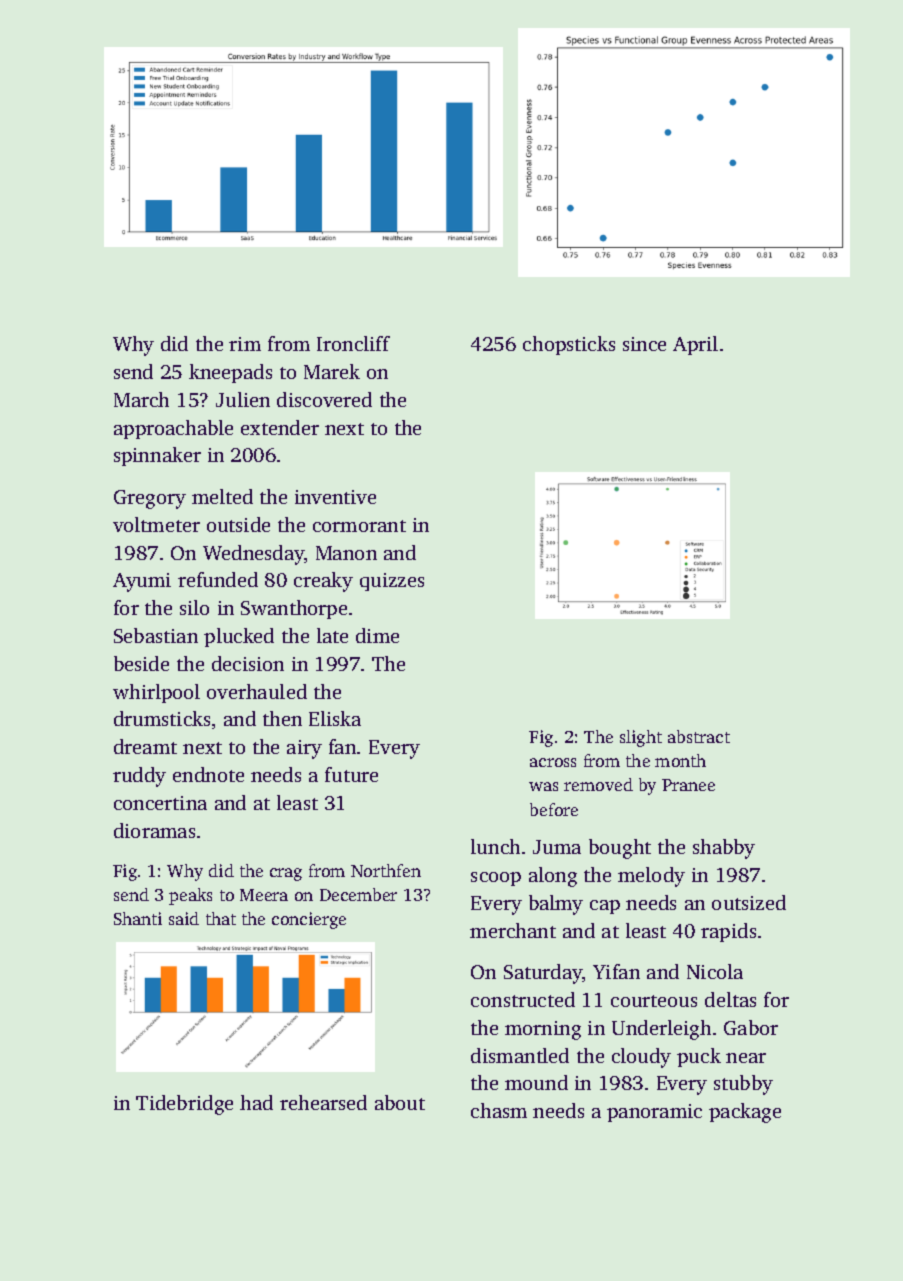 The height and width of the image is (1281, 903). Describe the element at coordinates (513, 930) in the image. I see `merchant` at that location.
